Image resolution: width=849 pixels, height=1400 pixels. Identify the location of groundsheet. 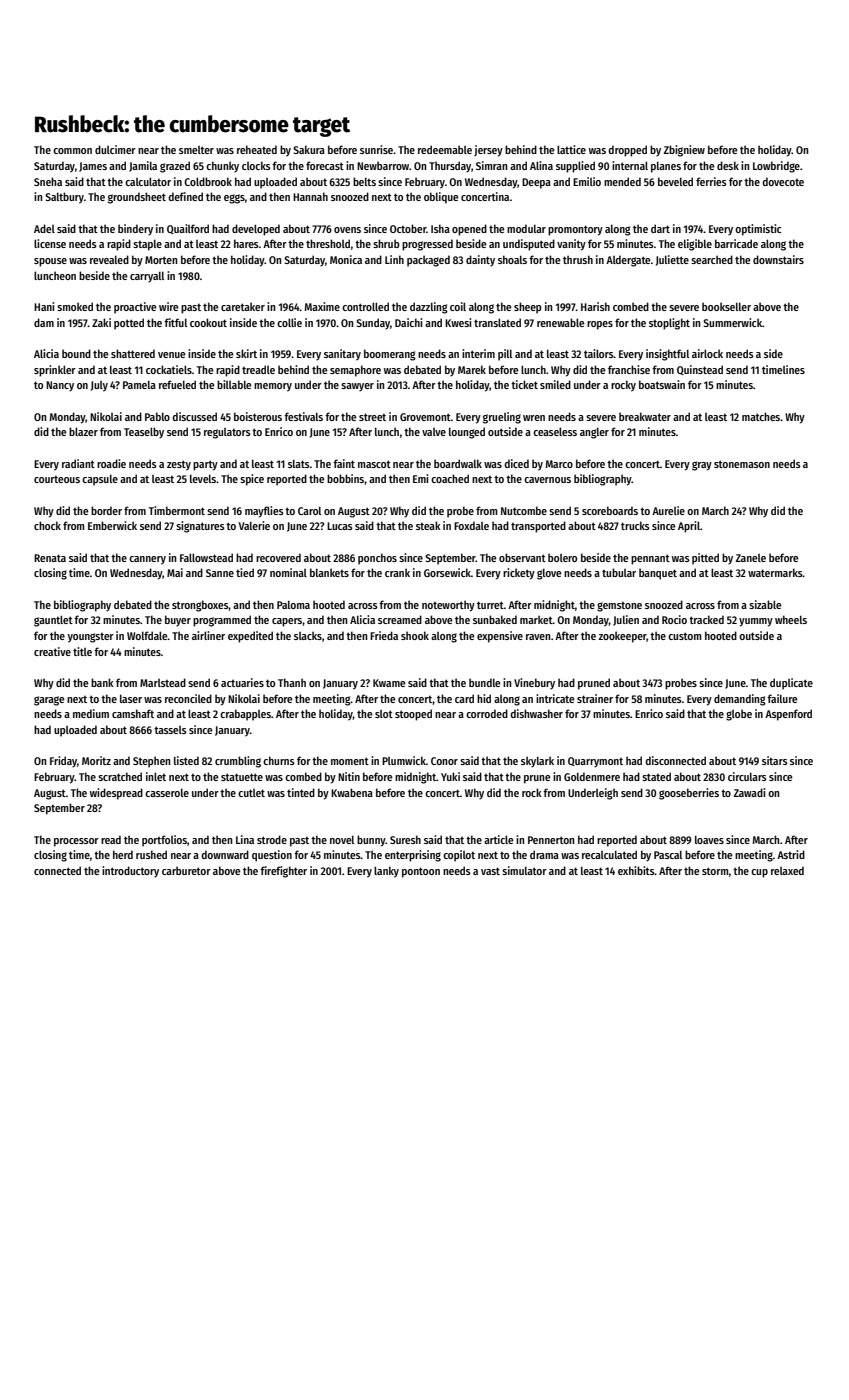
(137, 198).
